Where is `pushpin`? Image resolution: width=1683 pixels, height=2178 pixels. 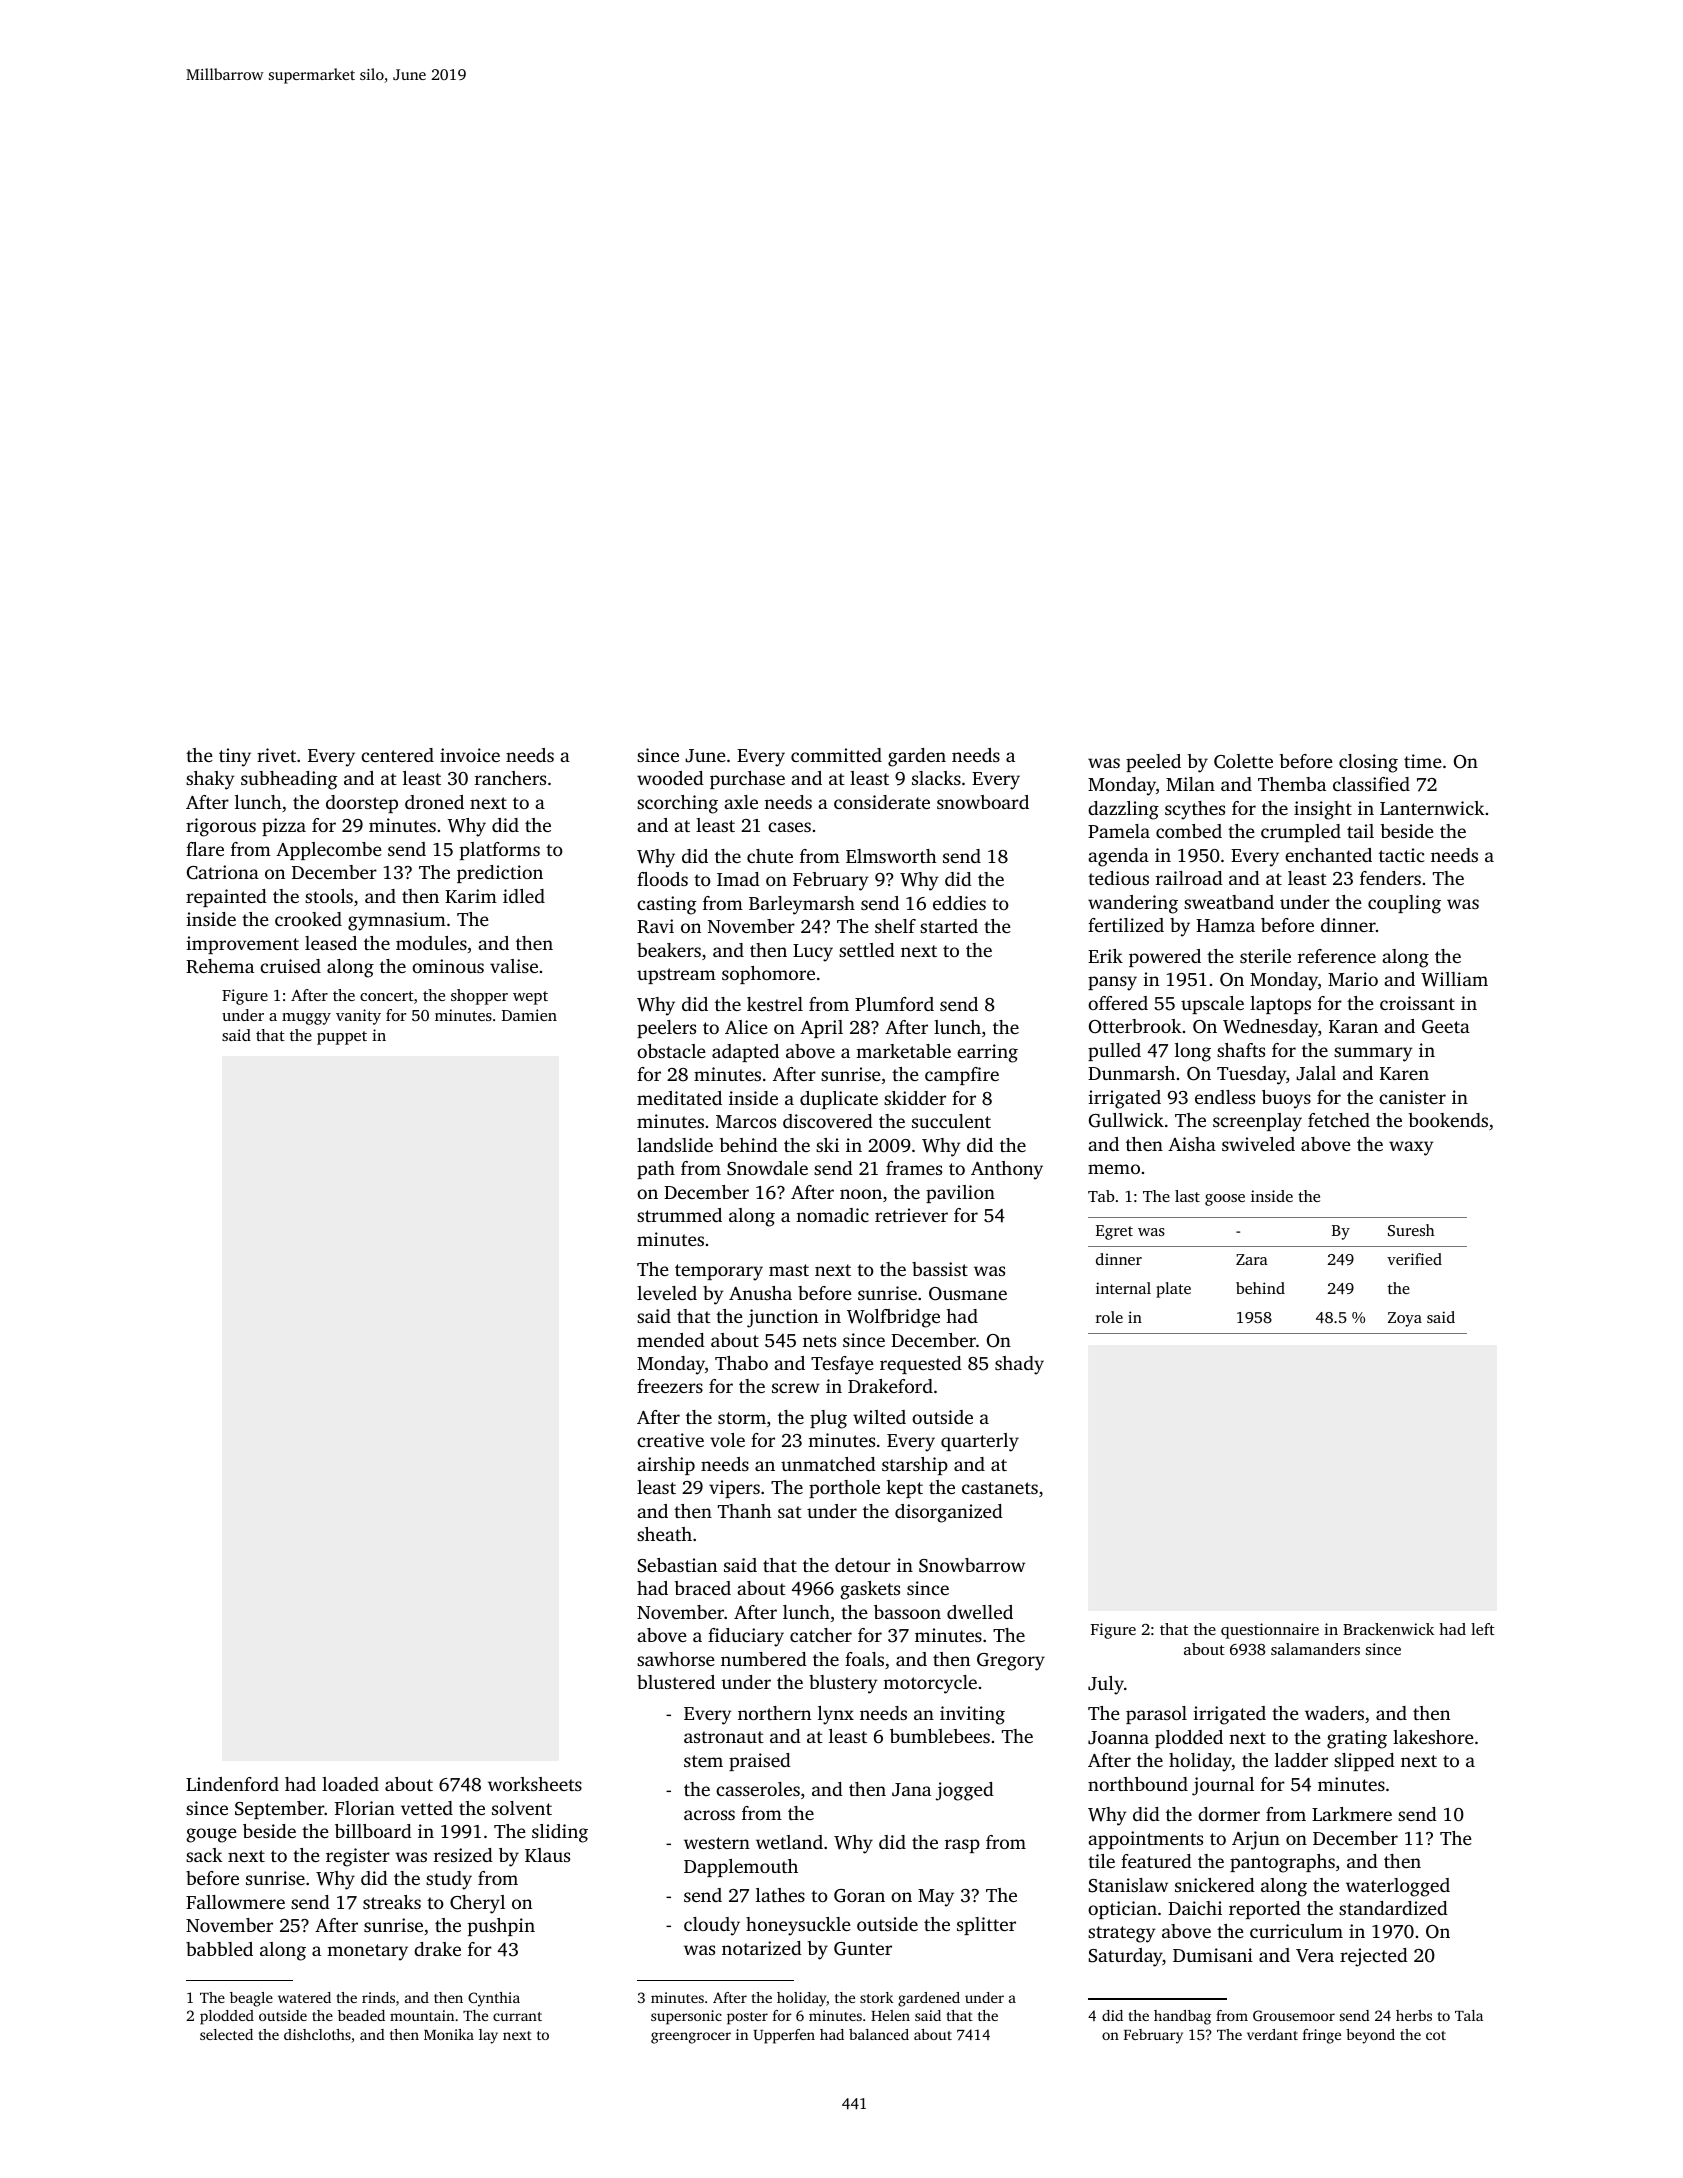
pushpin is located at coordinates (501, 1927).
